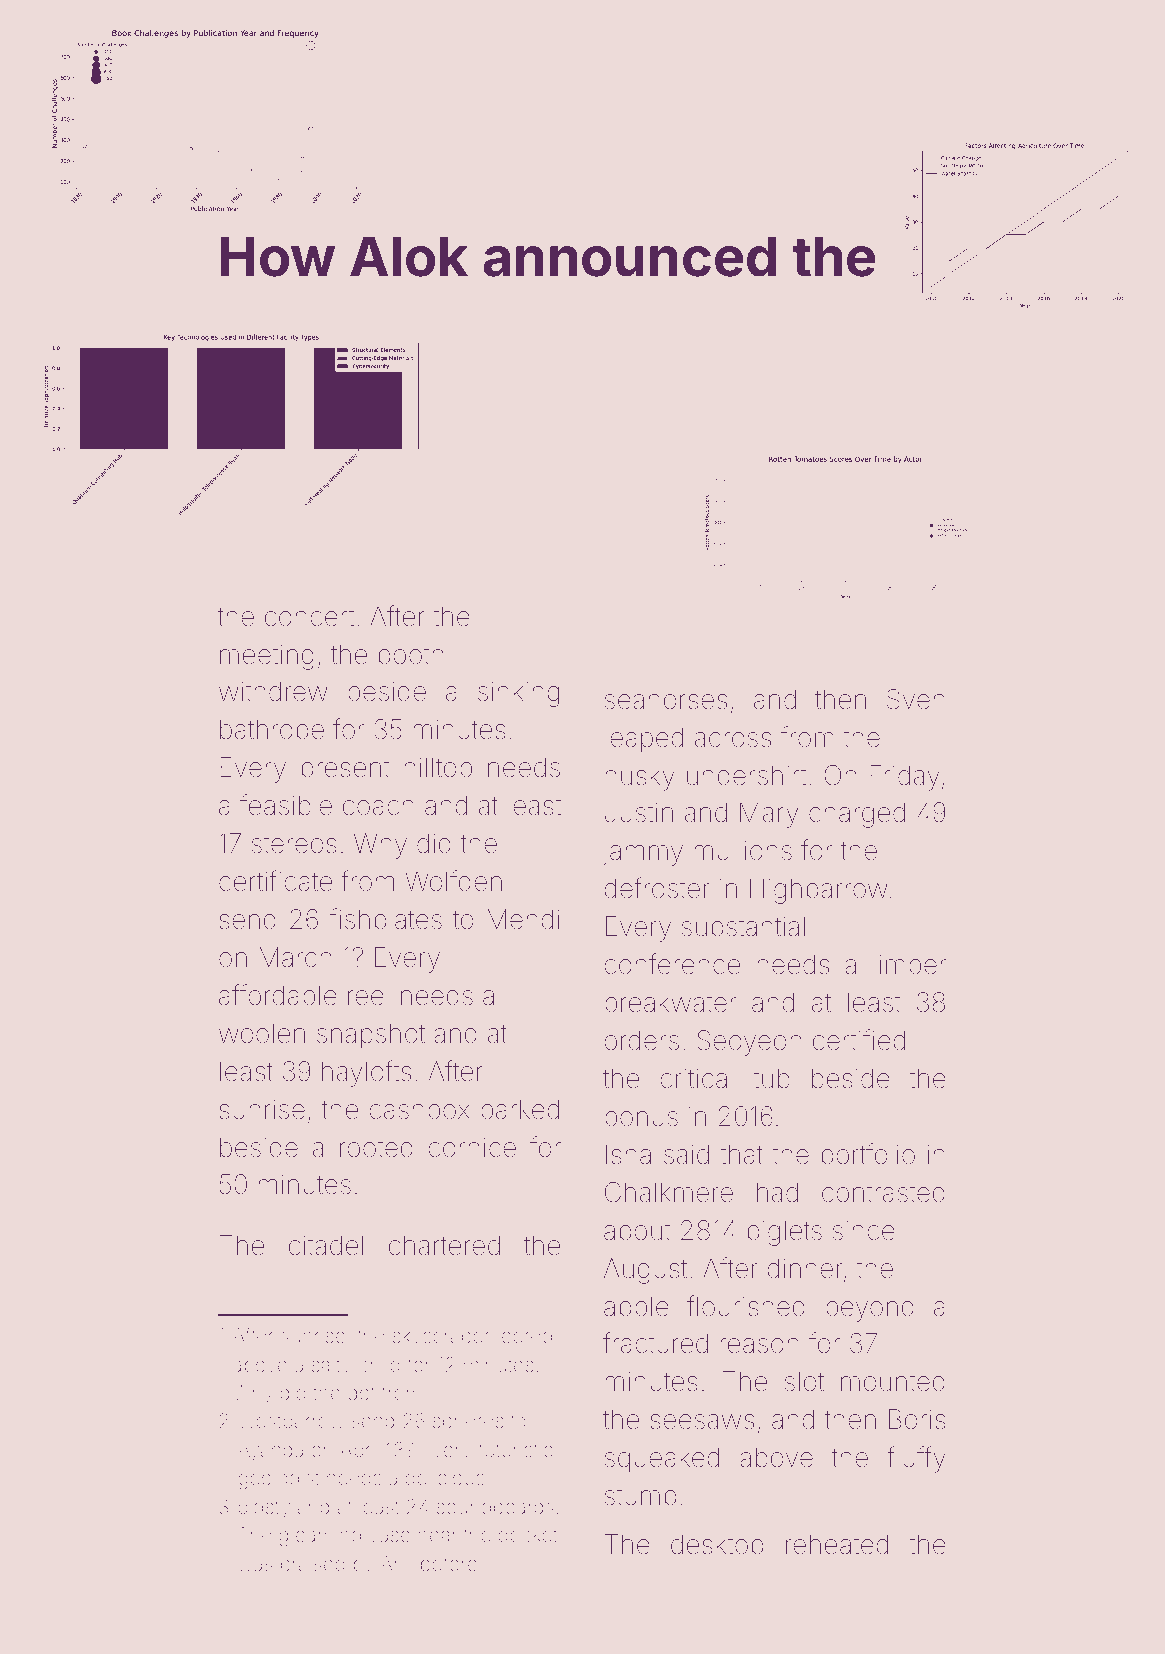 This screenshot has width=1165, height=1654. What do you see at coordinates (524, 1337) in the screenshot?
I see `jeered` at bounding box center [524, 1337].
